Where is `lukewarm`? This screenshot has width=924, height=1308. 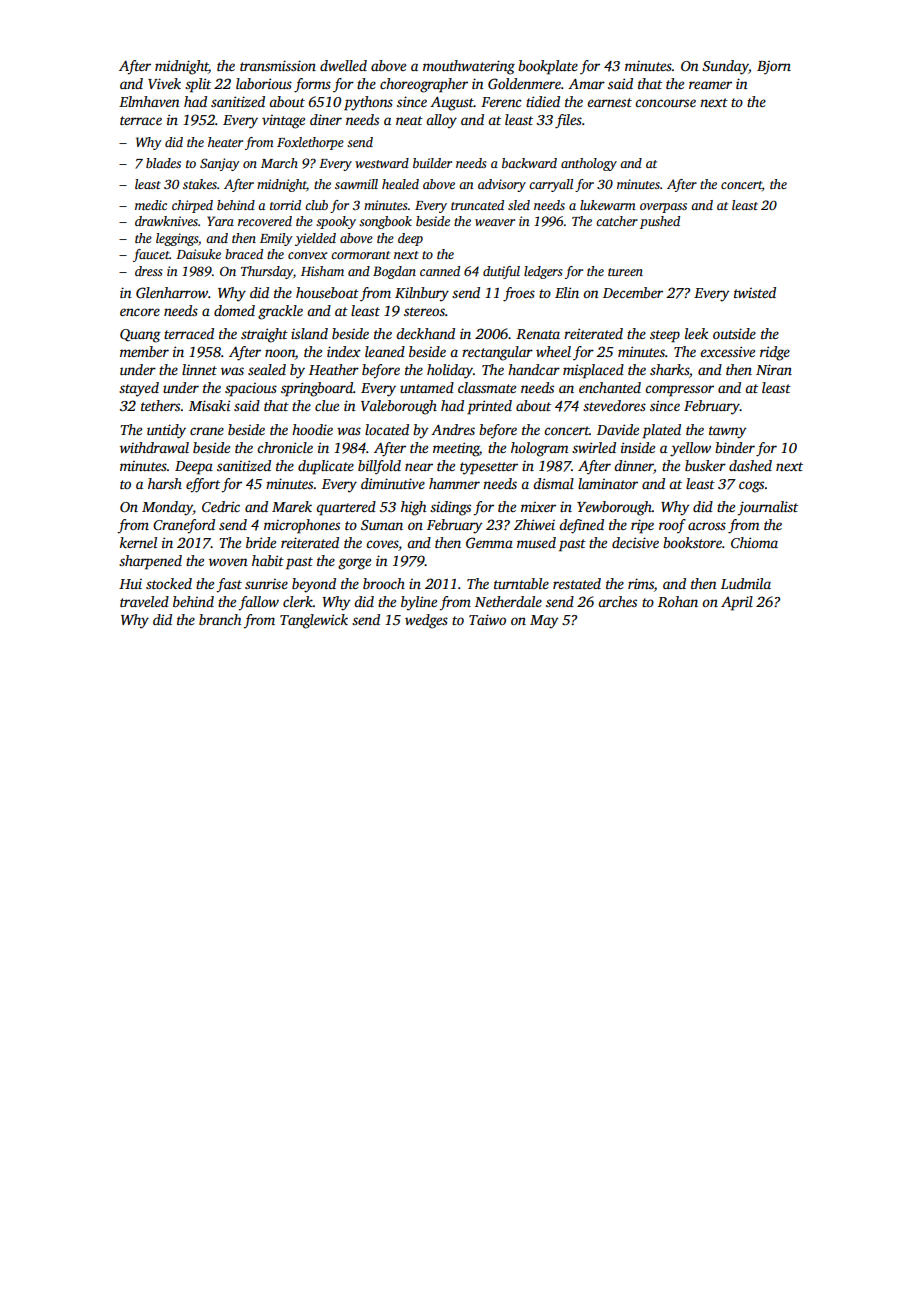
lukewarm is located at coordinates (608, 205).
